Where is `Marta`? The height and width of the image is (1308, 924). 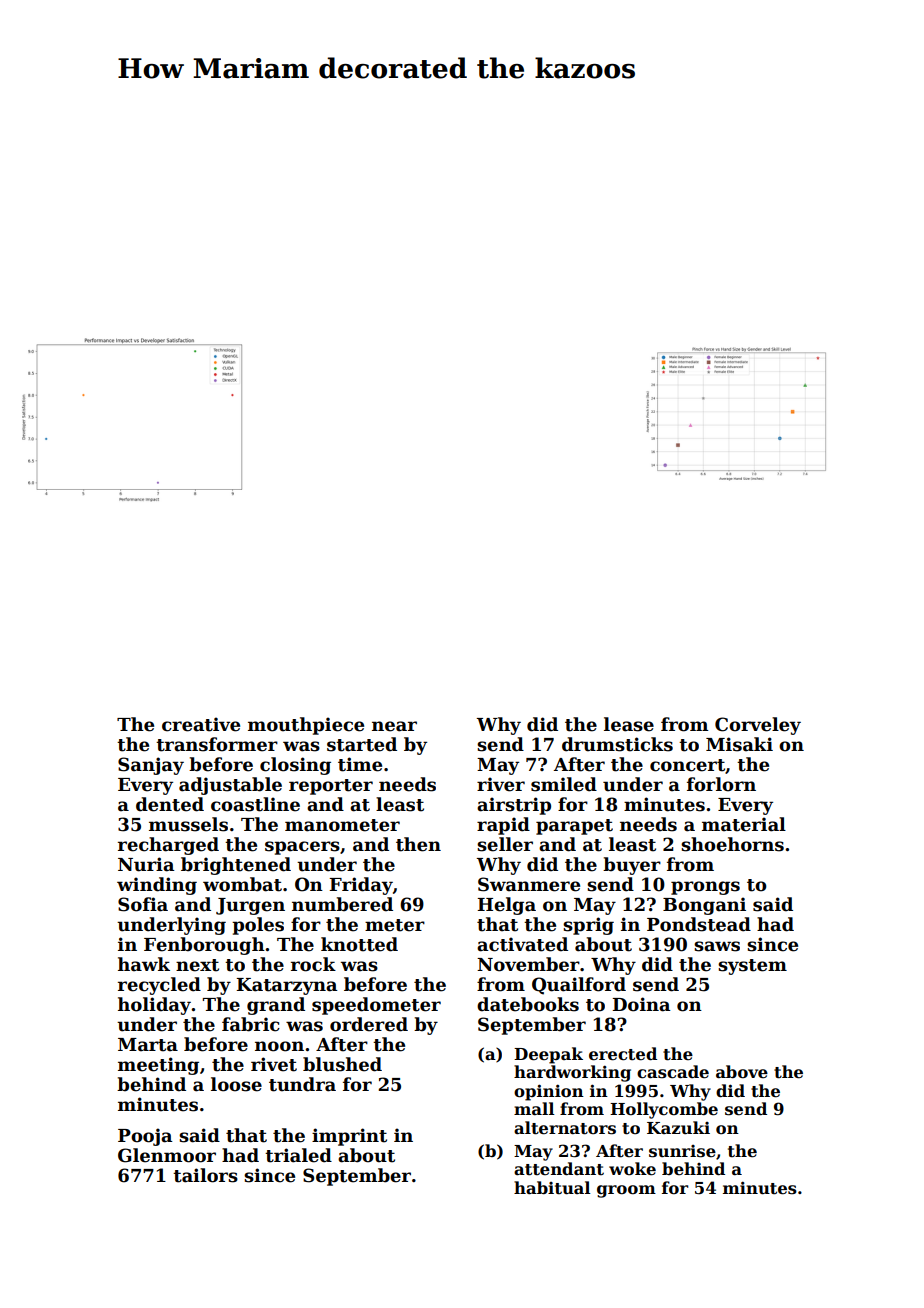
Marta is located at coordinates (148, 1045).
